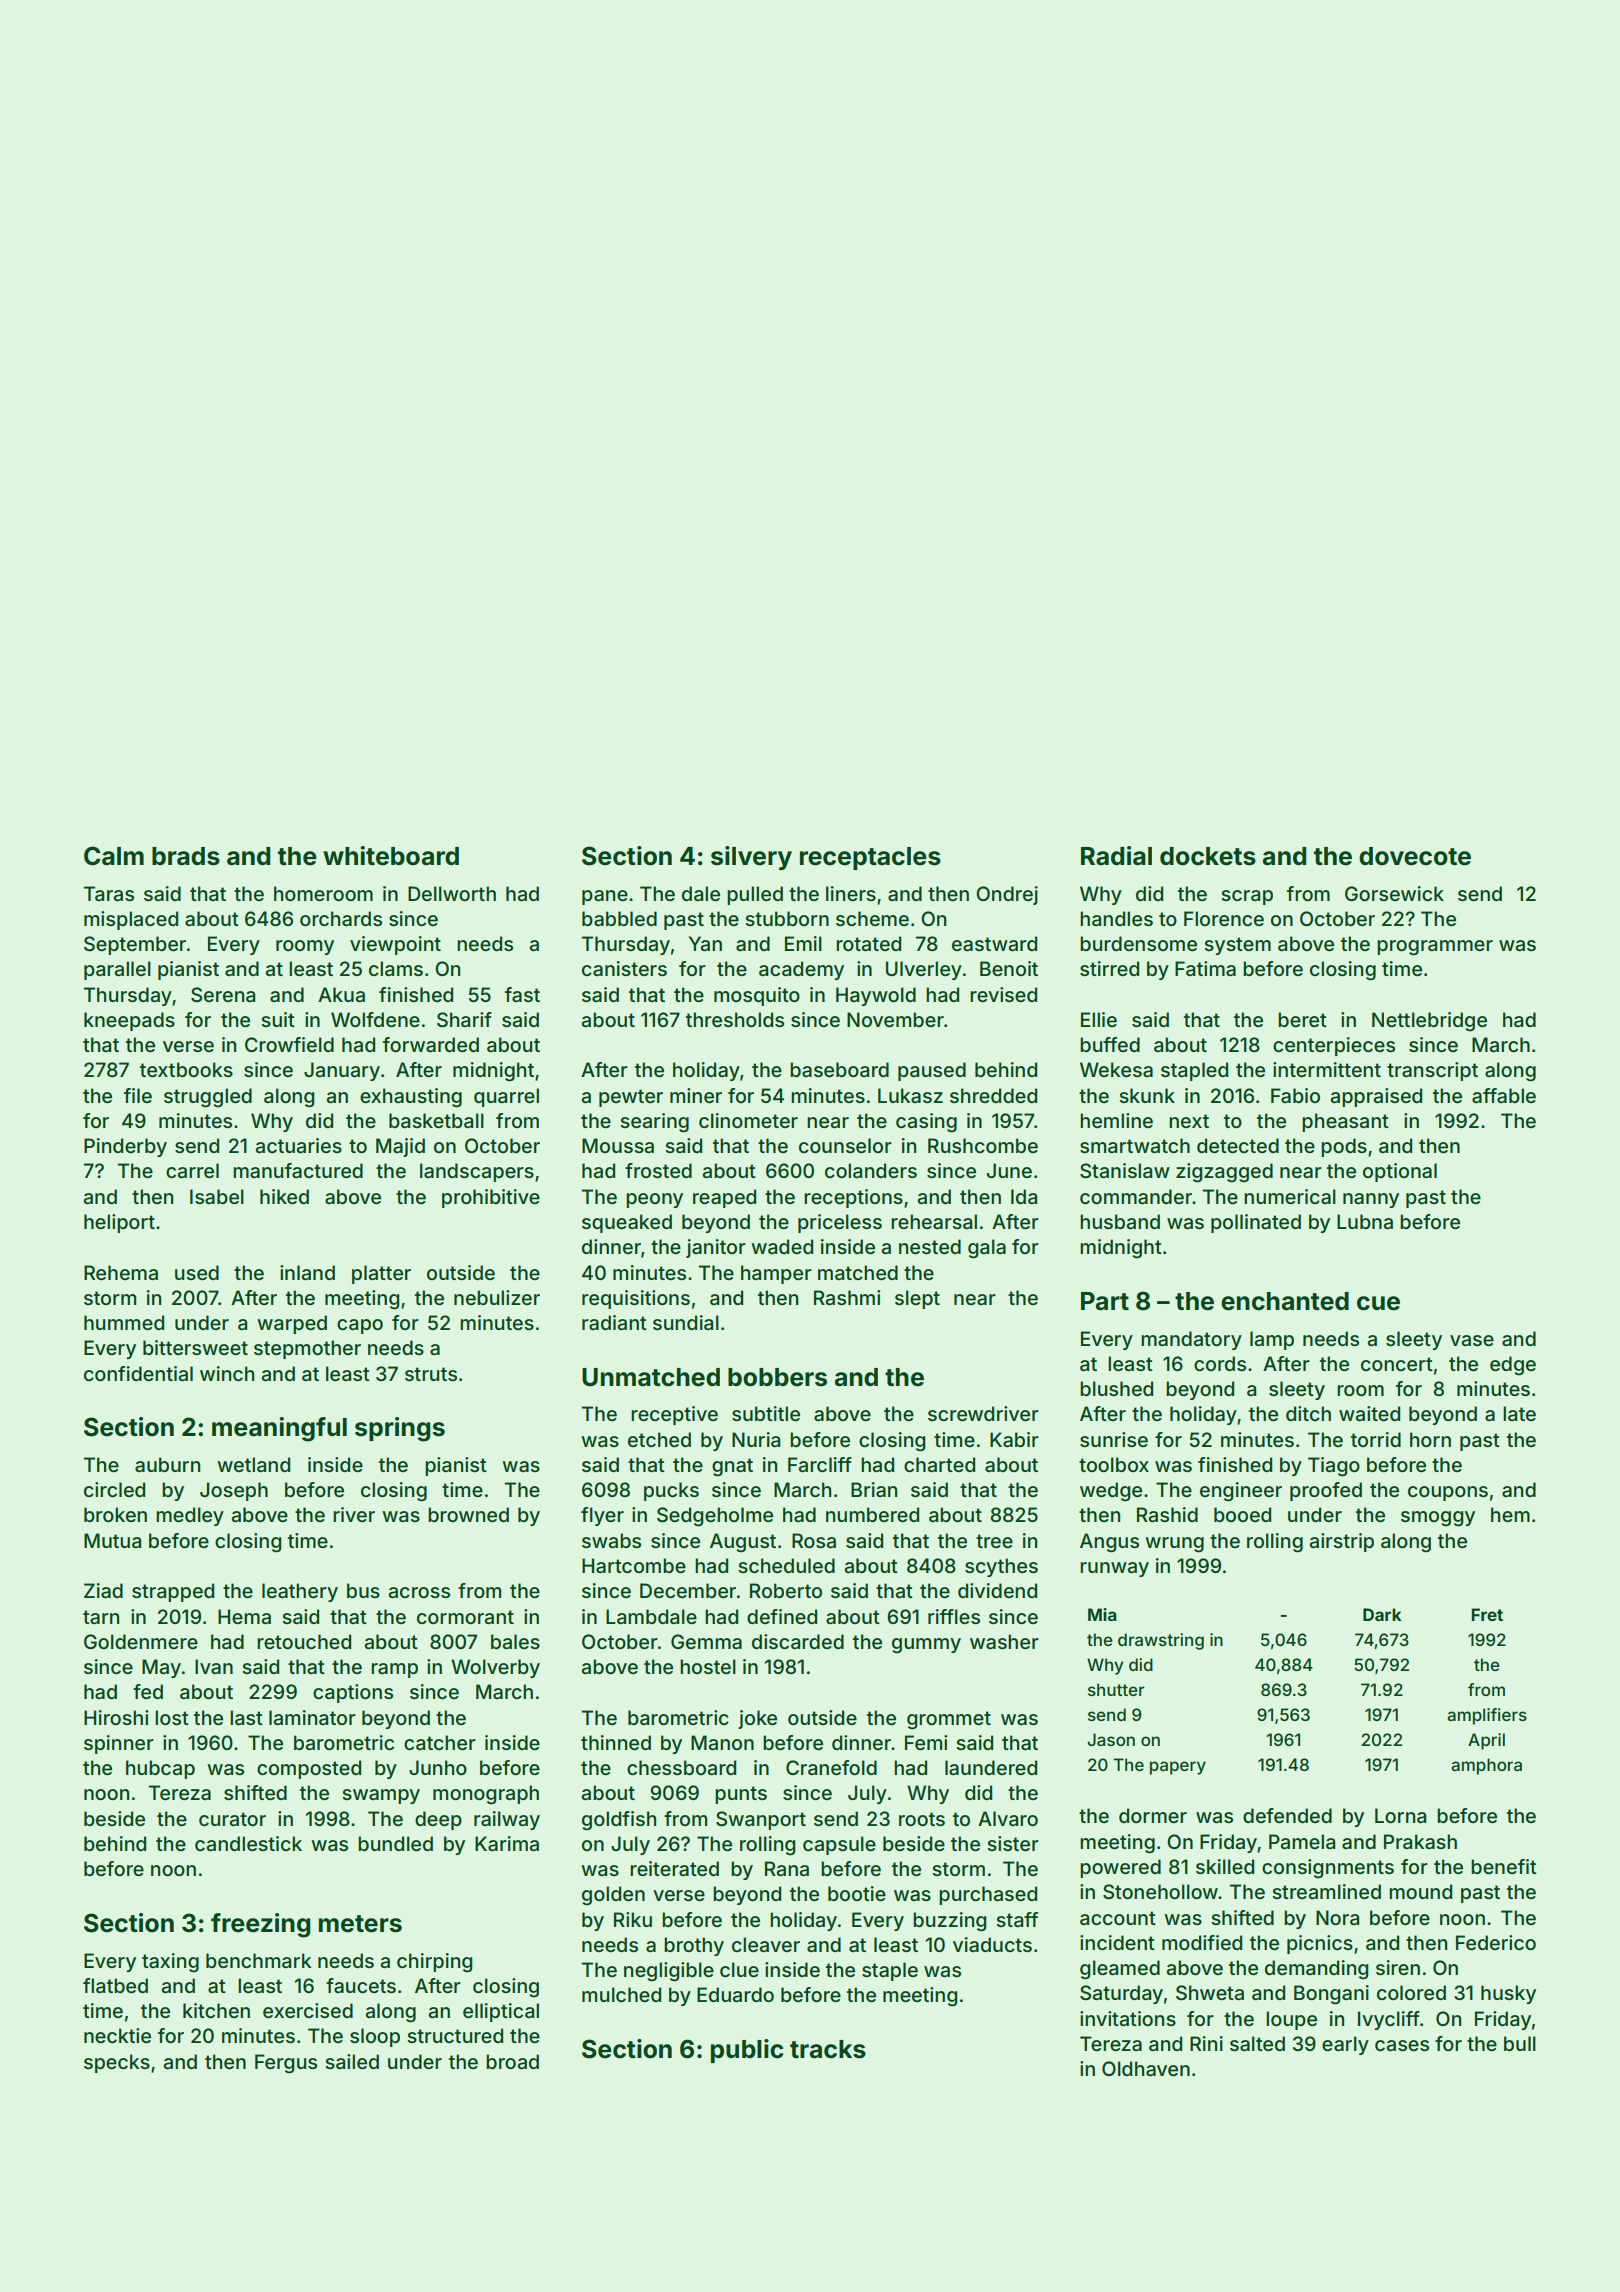 This screenshot has height=2292, width=1620. What do you see at coordinates (395, 945) in the screenshot?
I see `viewpoint` at bounding box center [395, 945].
